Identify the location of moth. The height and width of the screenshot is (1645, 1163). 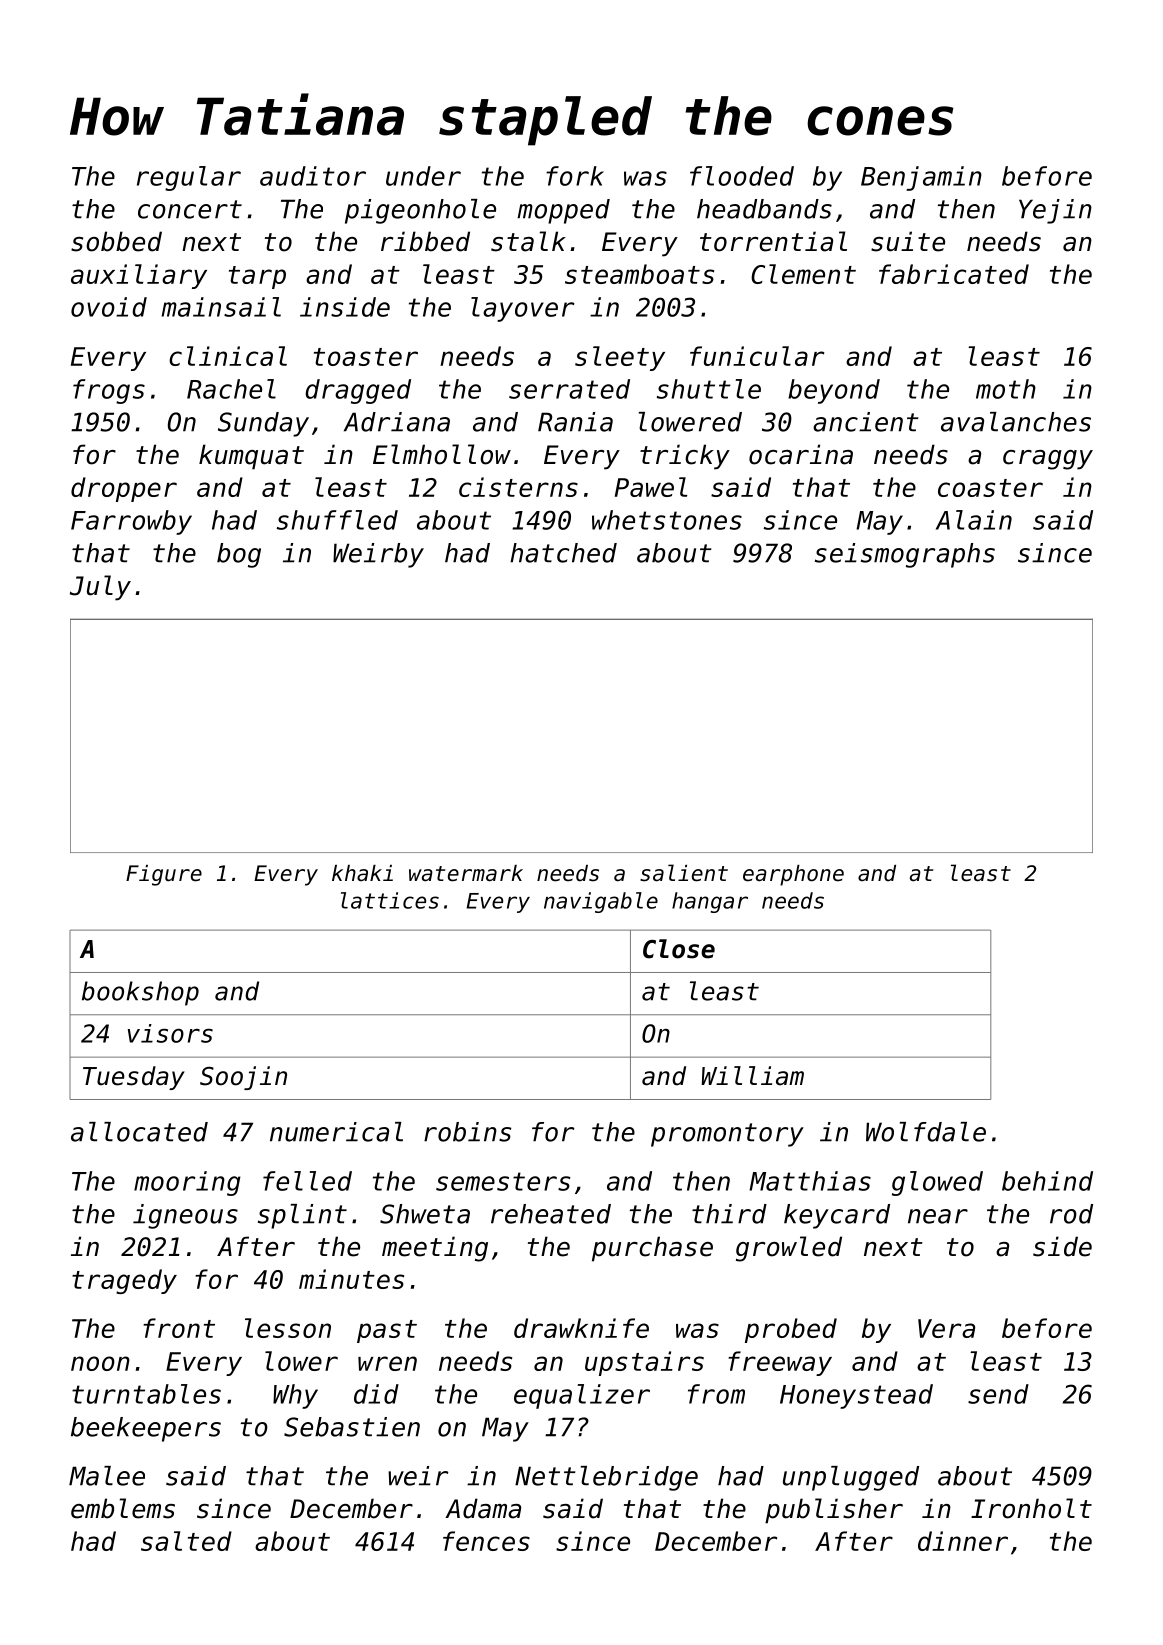
(1006, 389).
